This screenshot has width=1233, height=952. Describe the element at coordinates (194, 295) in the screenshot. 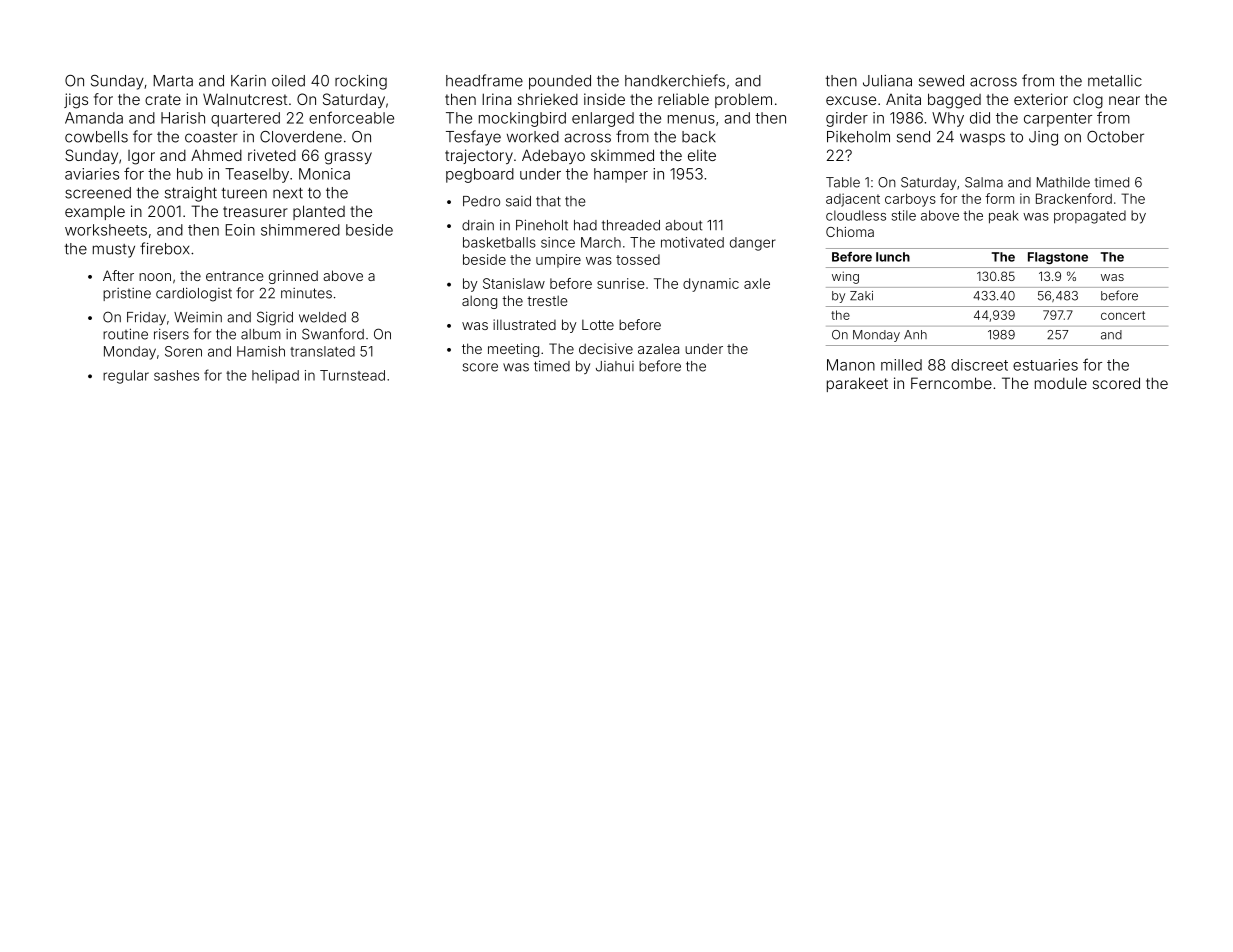

I see `cardiologist` at that location.
